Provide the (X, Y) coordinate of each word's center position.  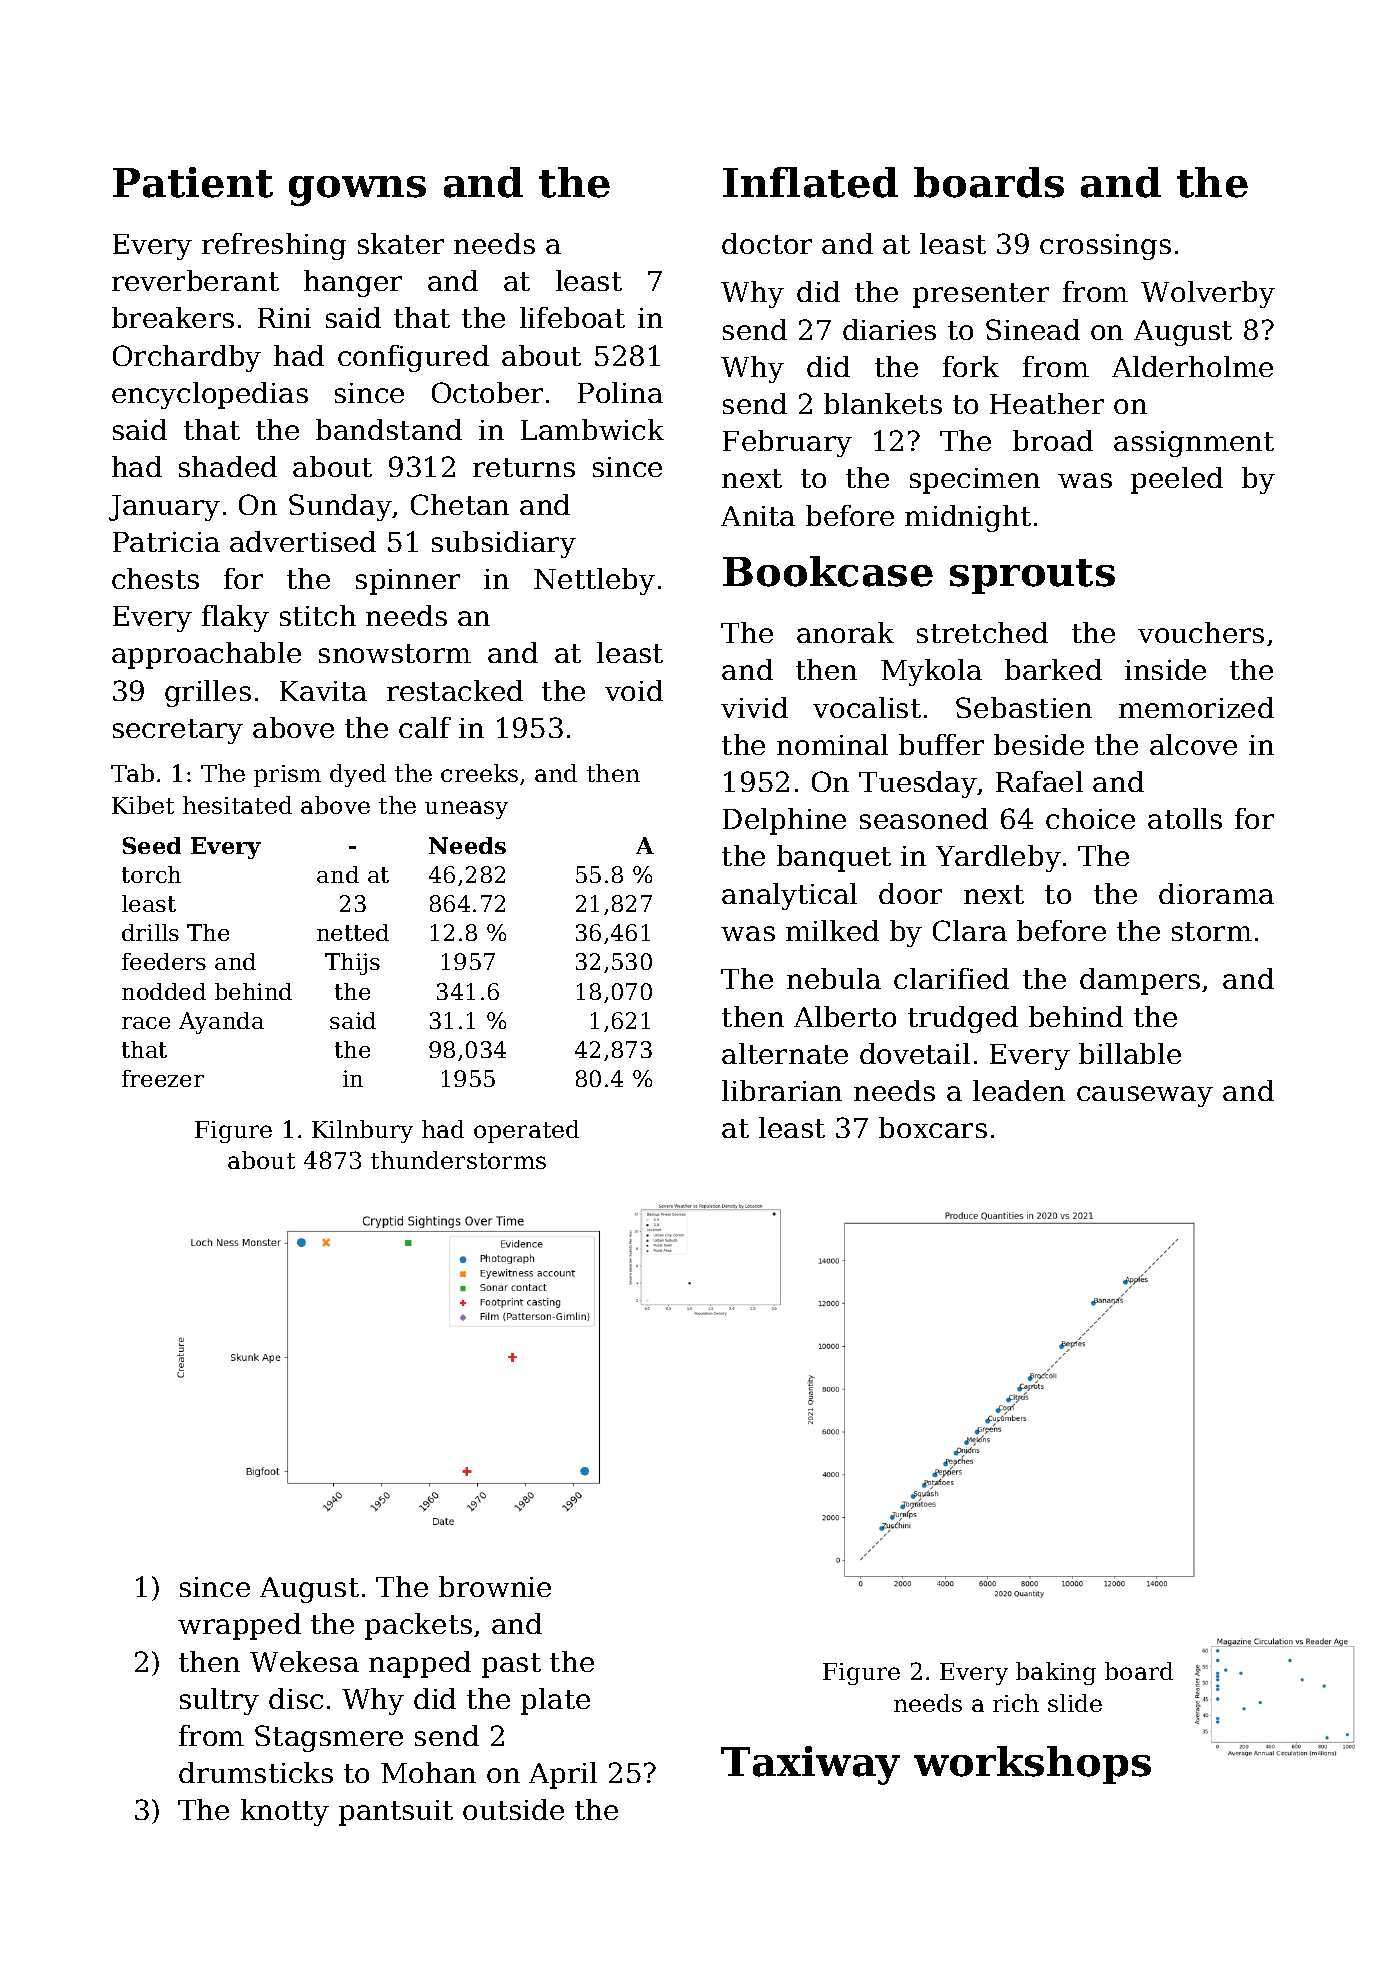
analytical (789, 896)
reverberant (195, 280)
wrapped (239, 1626)
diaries (889, 329)
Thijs (352, 964)
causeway (1145, 1096)
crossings (1105, 247)
